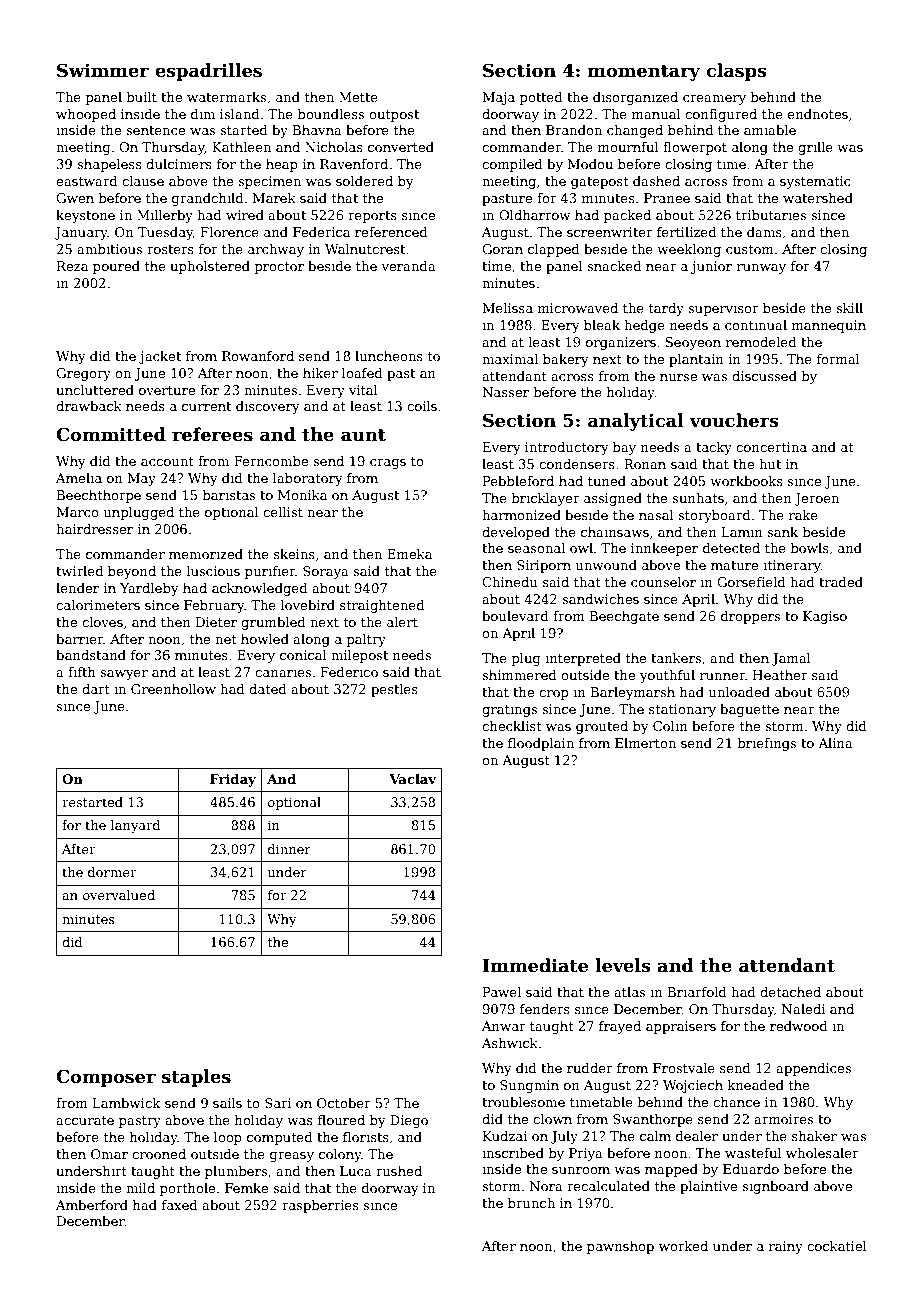 This screenshot has height=1308, width=924. Describe the element at coordinates (767, 744) in the screenshot. I see `briefings` at that location.
